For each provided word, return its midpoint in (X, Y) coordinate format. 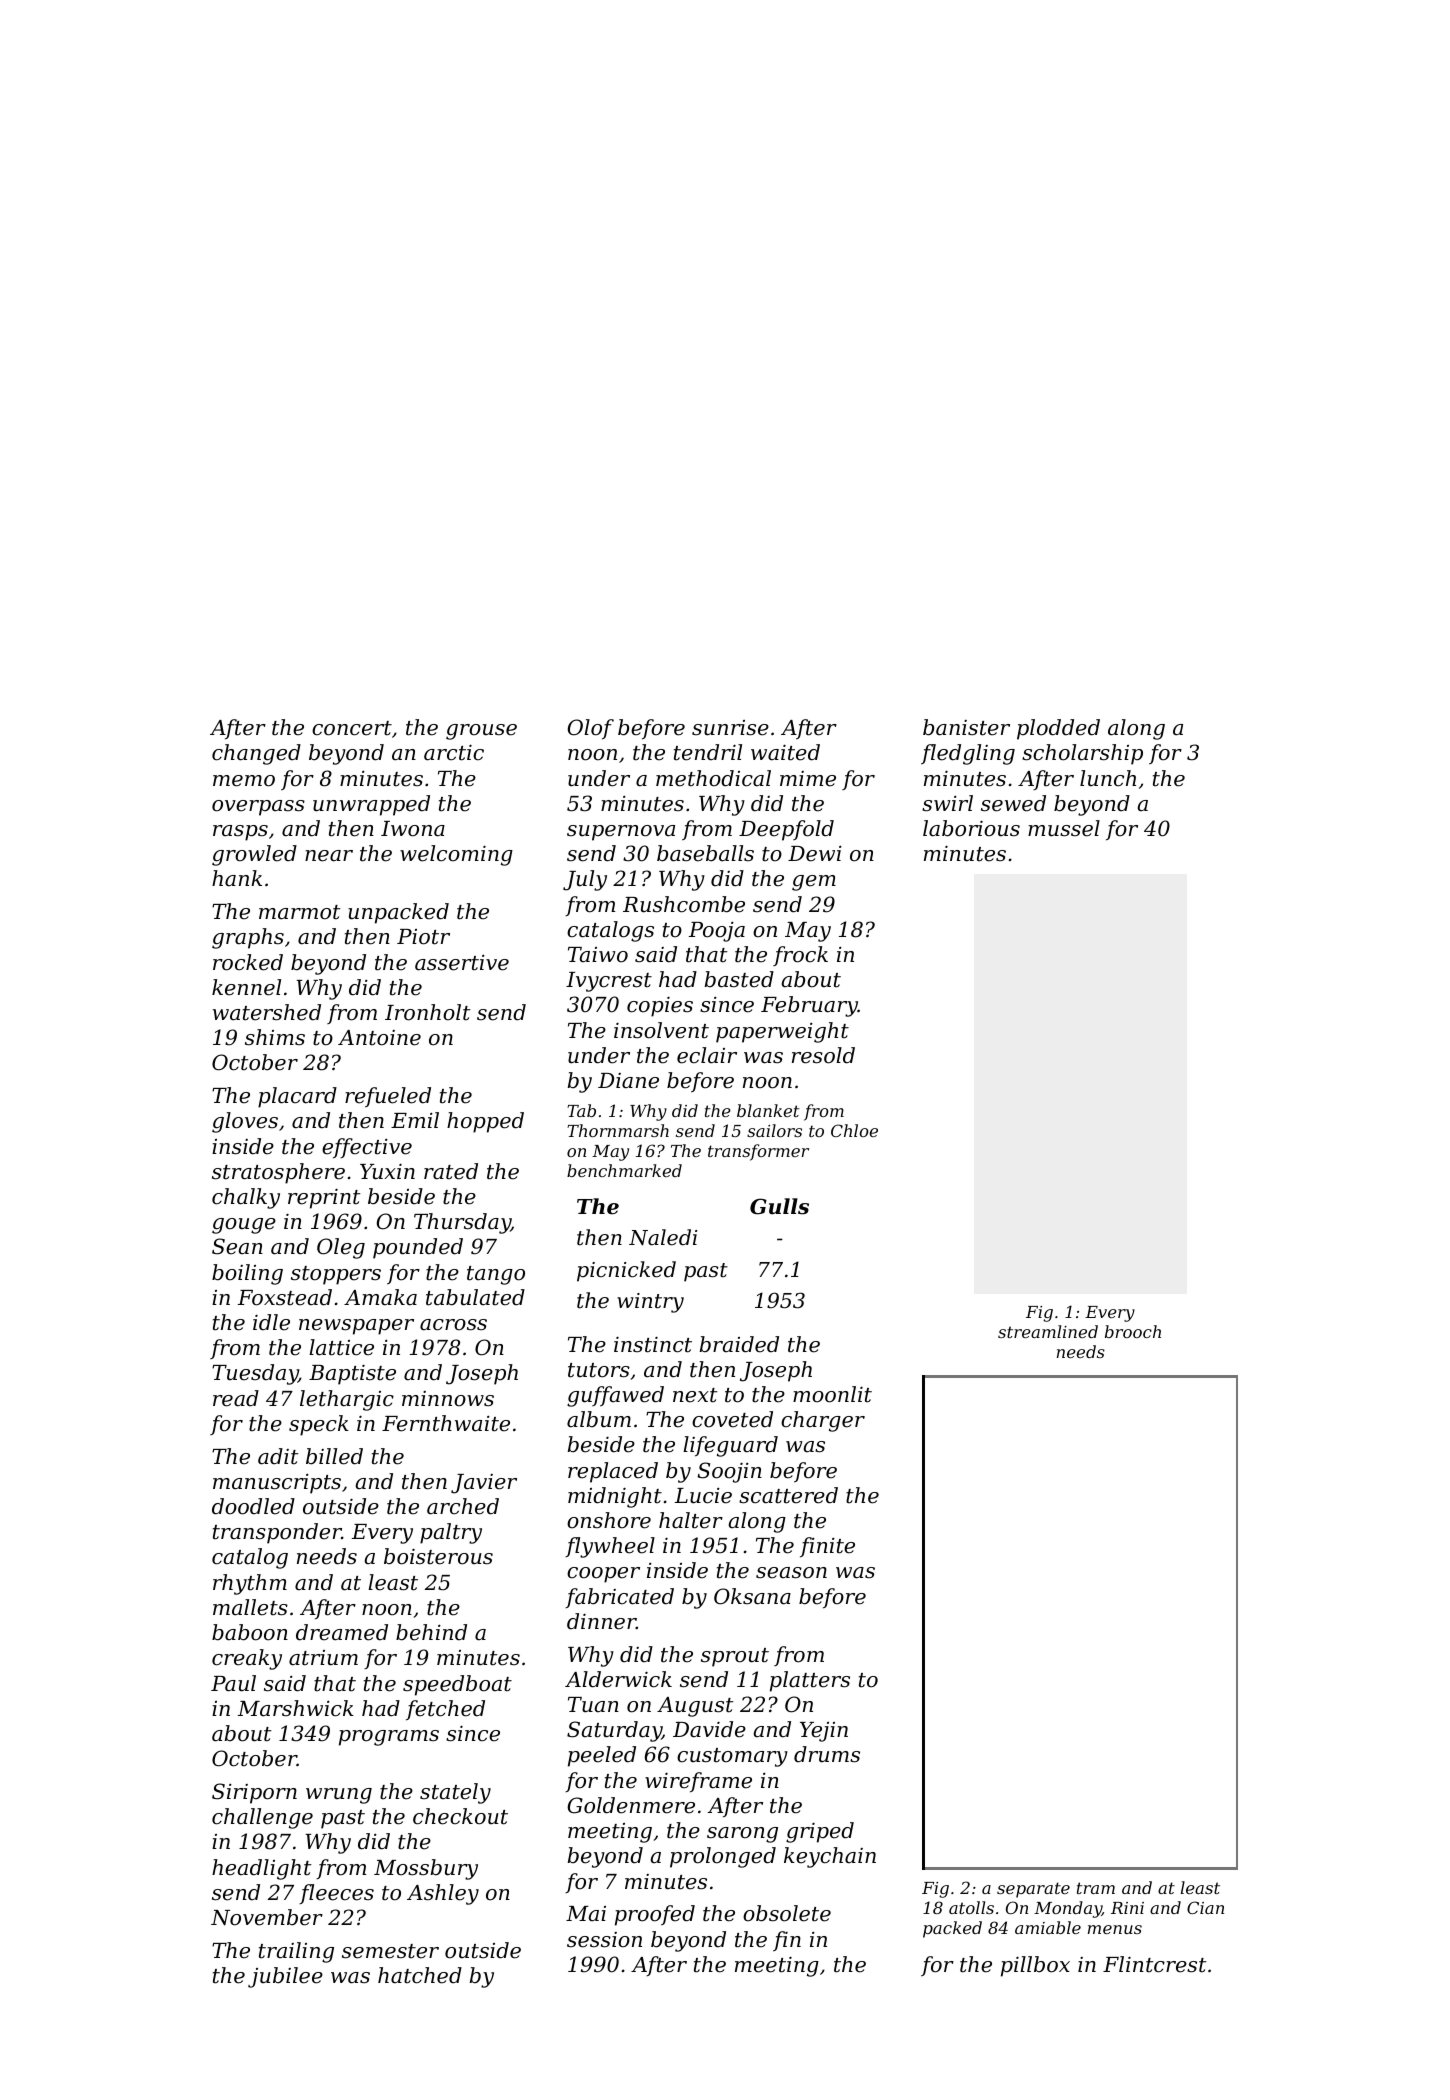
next (695, 1395)
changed (256, 754)
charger (823, 1421)
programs (389, 1738)
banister (966, 727)
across (453, 1325)
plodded (1058, 729)
